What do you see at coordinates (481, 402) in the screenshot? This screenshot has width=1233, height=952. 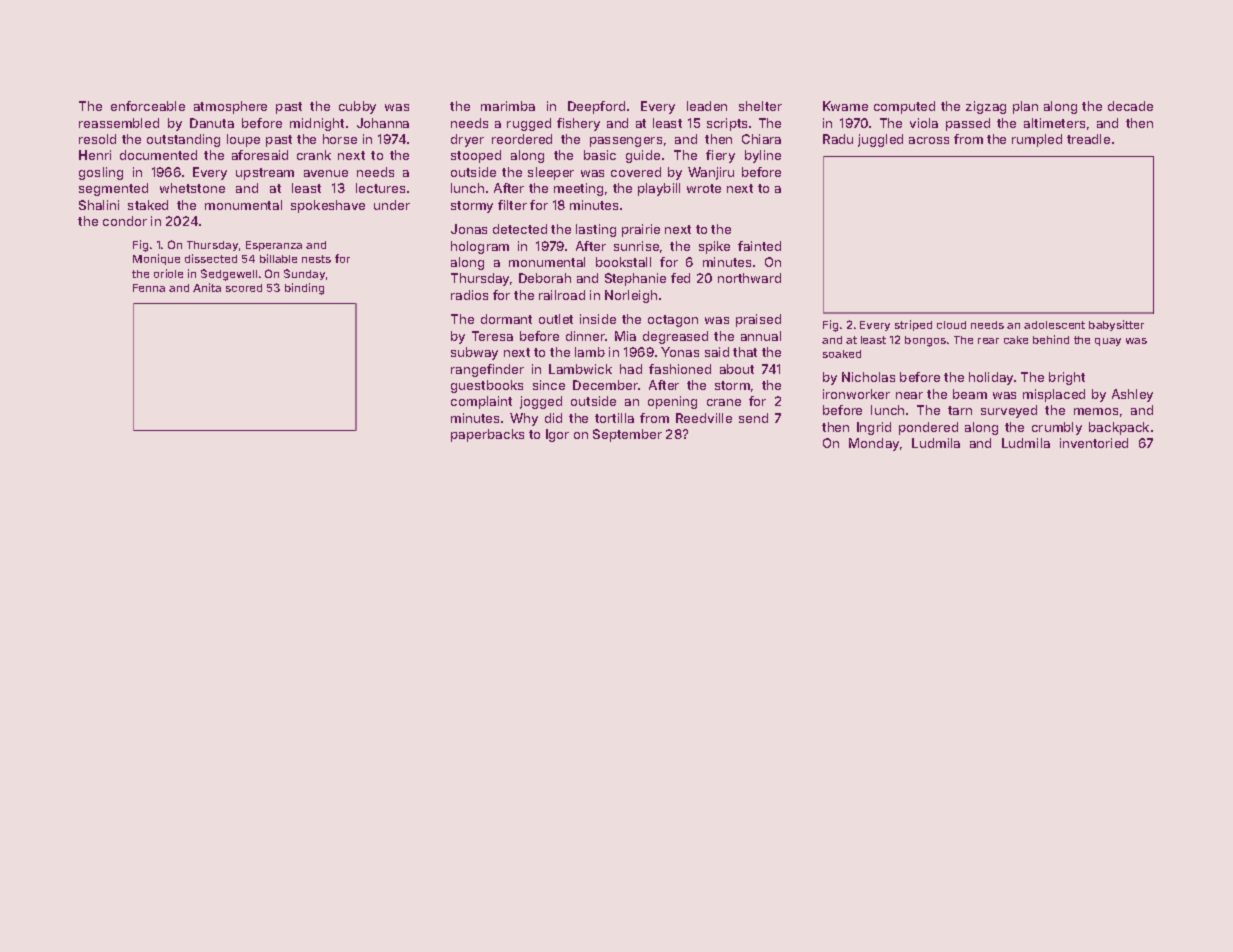 I see `complaint` at bounding box center [481, 402].
